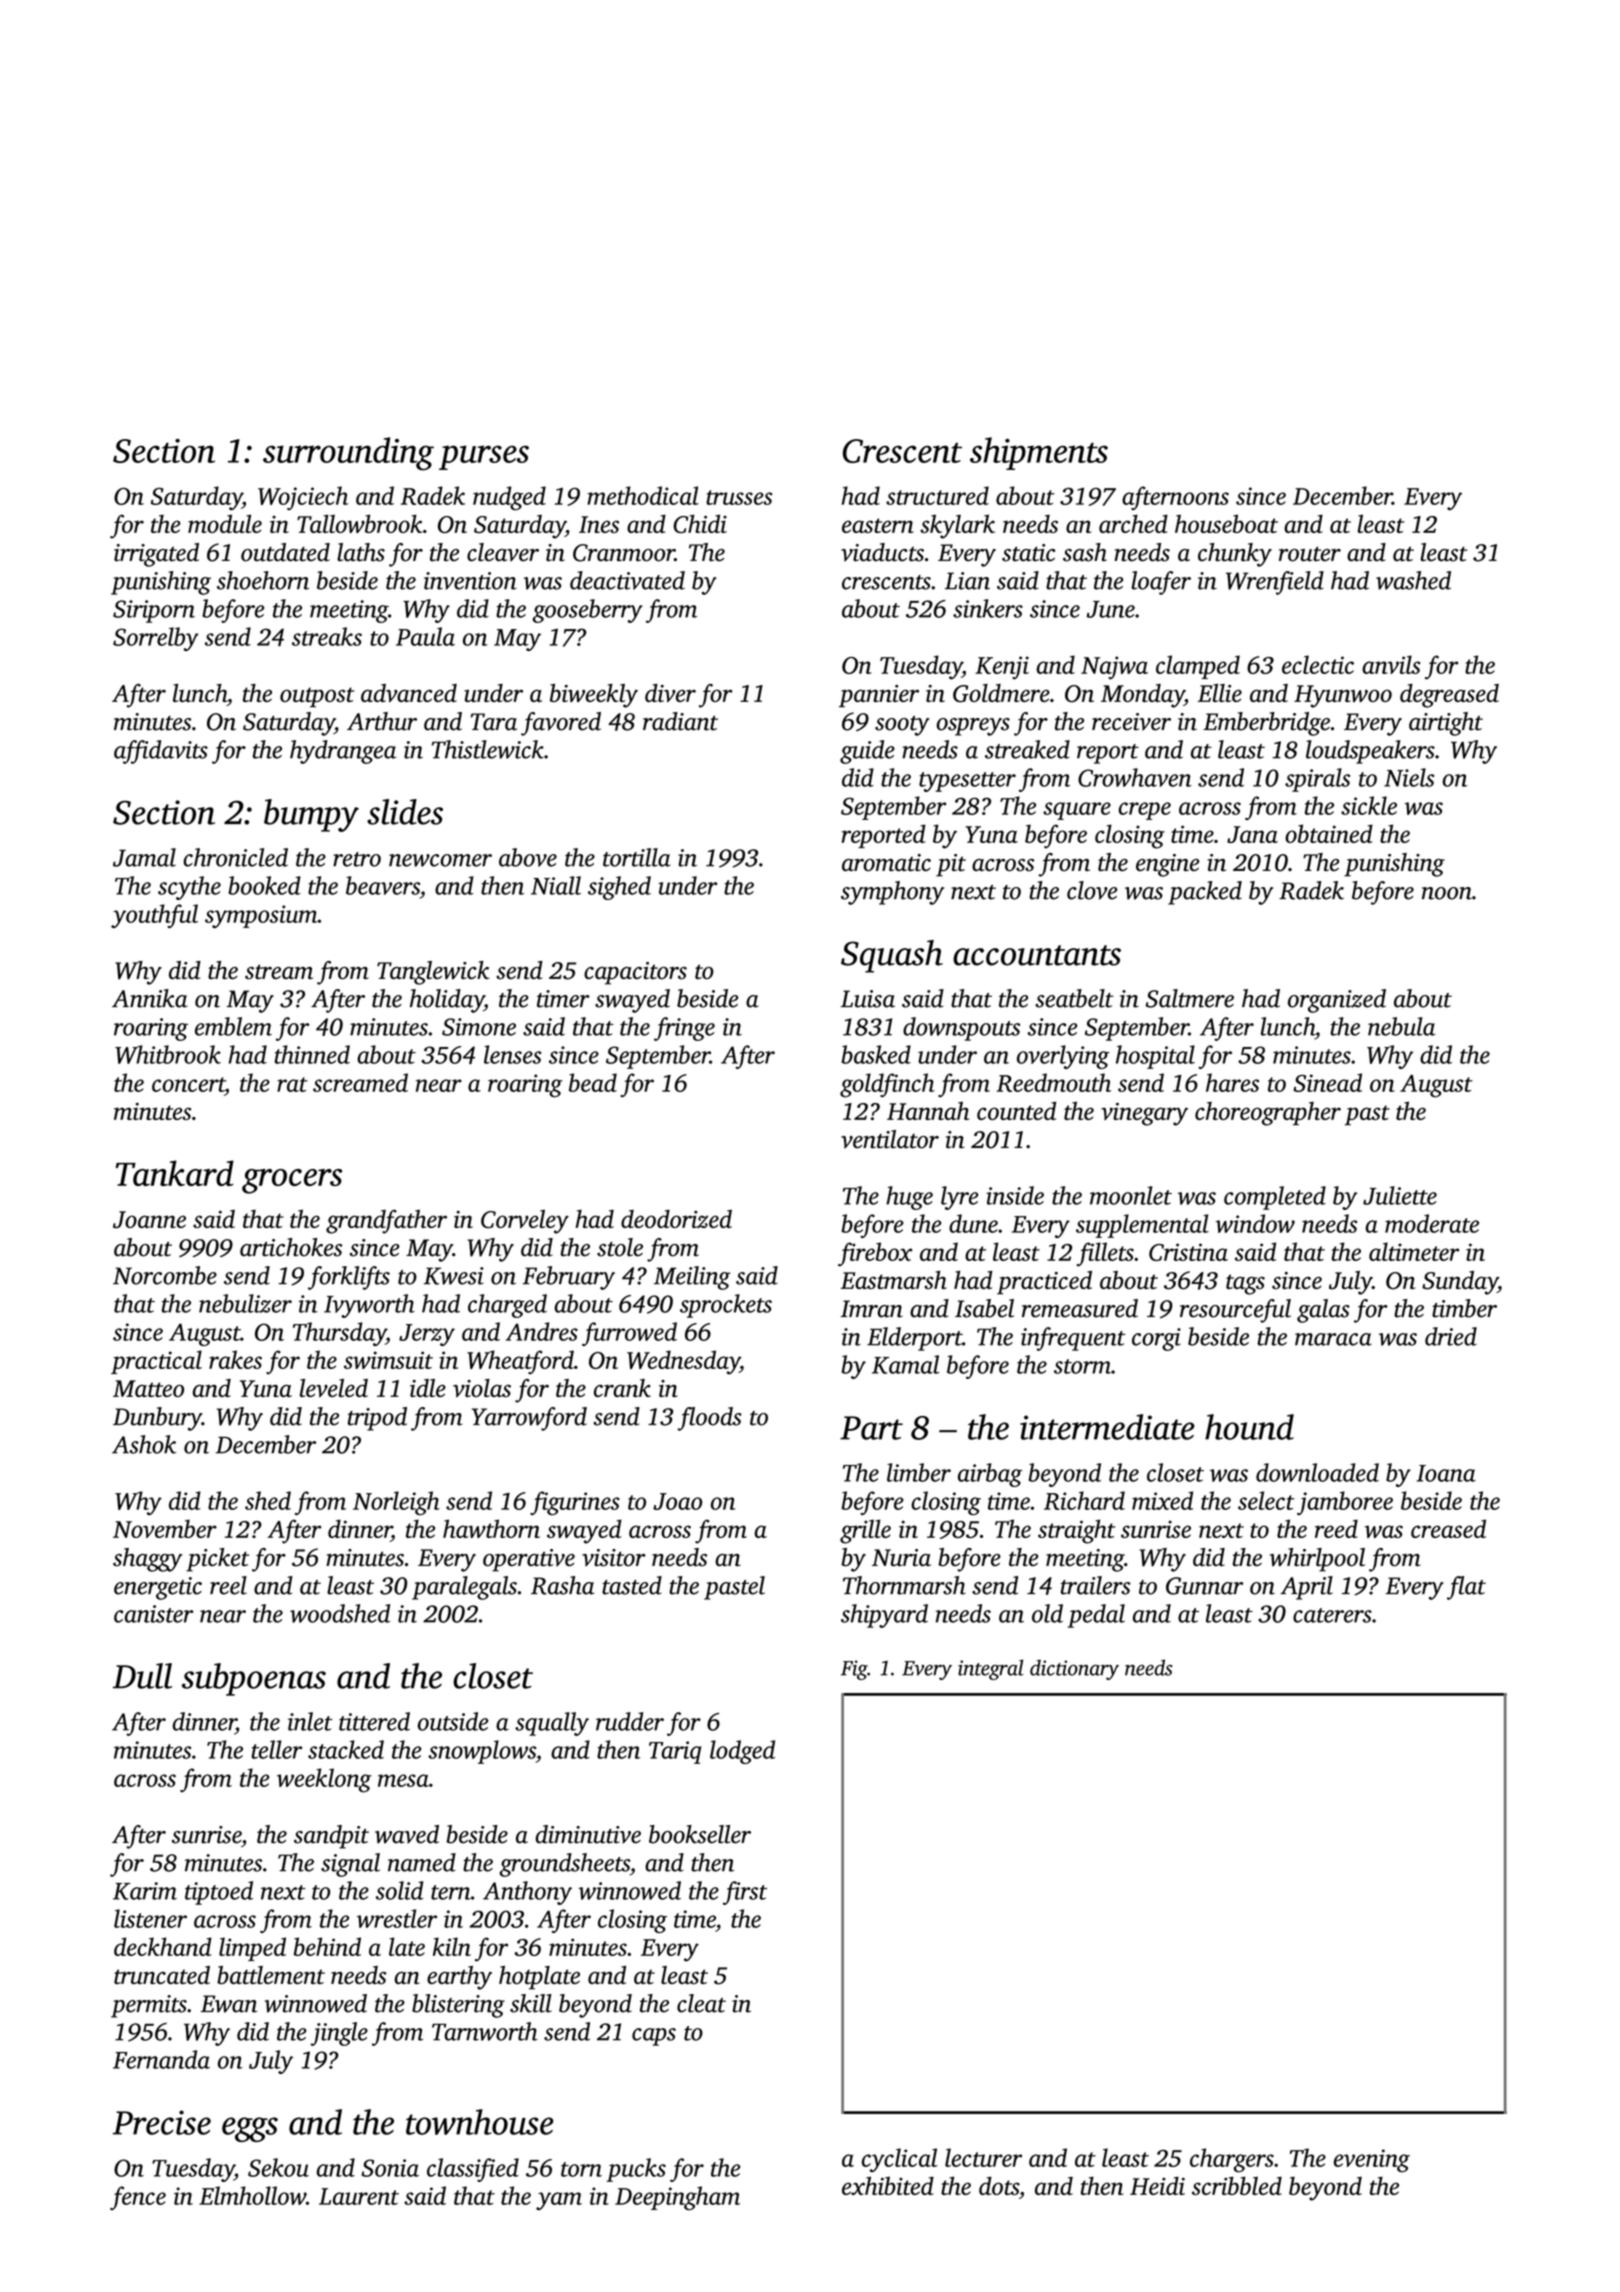 This screenshot has height=2292, width=1620. I want to click on invention, so click(470, 581).
